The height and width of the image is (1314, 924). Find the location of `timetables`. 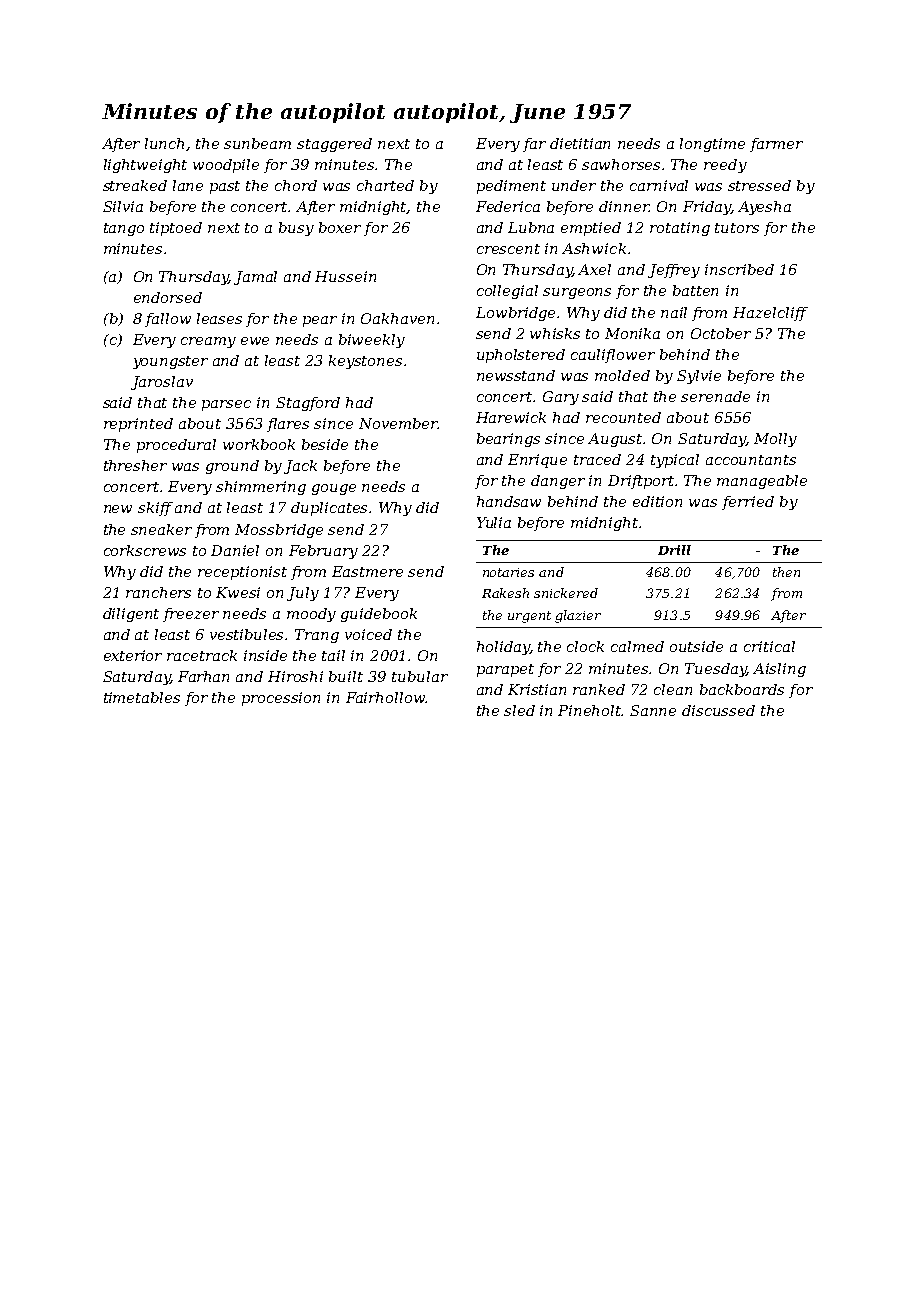

timetables is located at coordinates (142, 697).
